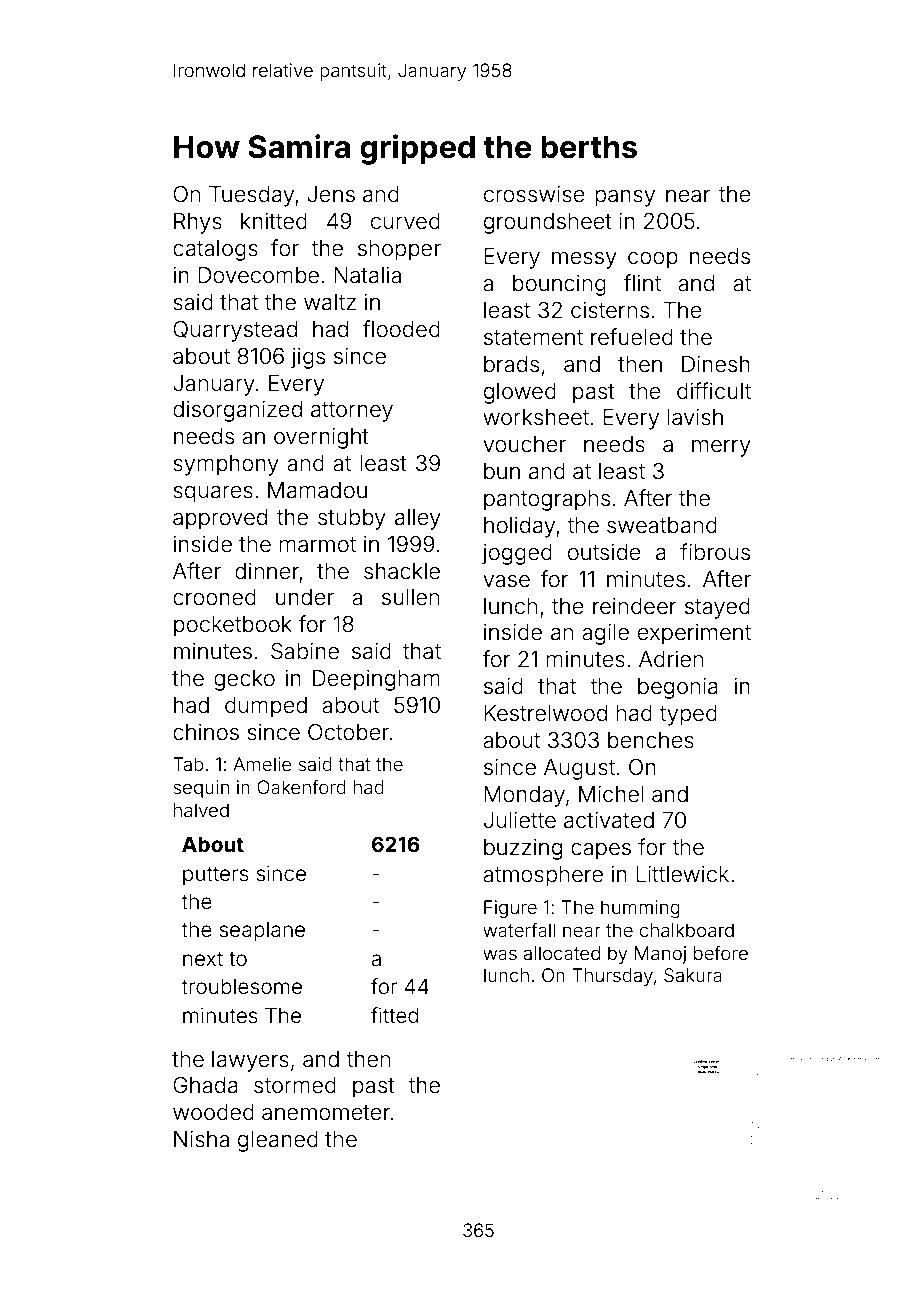 This screenshot has height=1311, width=924. What do you see at coordinates (235, 331) in the screenshot?
I see `Quarrystead` at bounding box center [235, 331].
